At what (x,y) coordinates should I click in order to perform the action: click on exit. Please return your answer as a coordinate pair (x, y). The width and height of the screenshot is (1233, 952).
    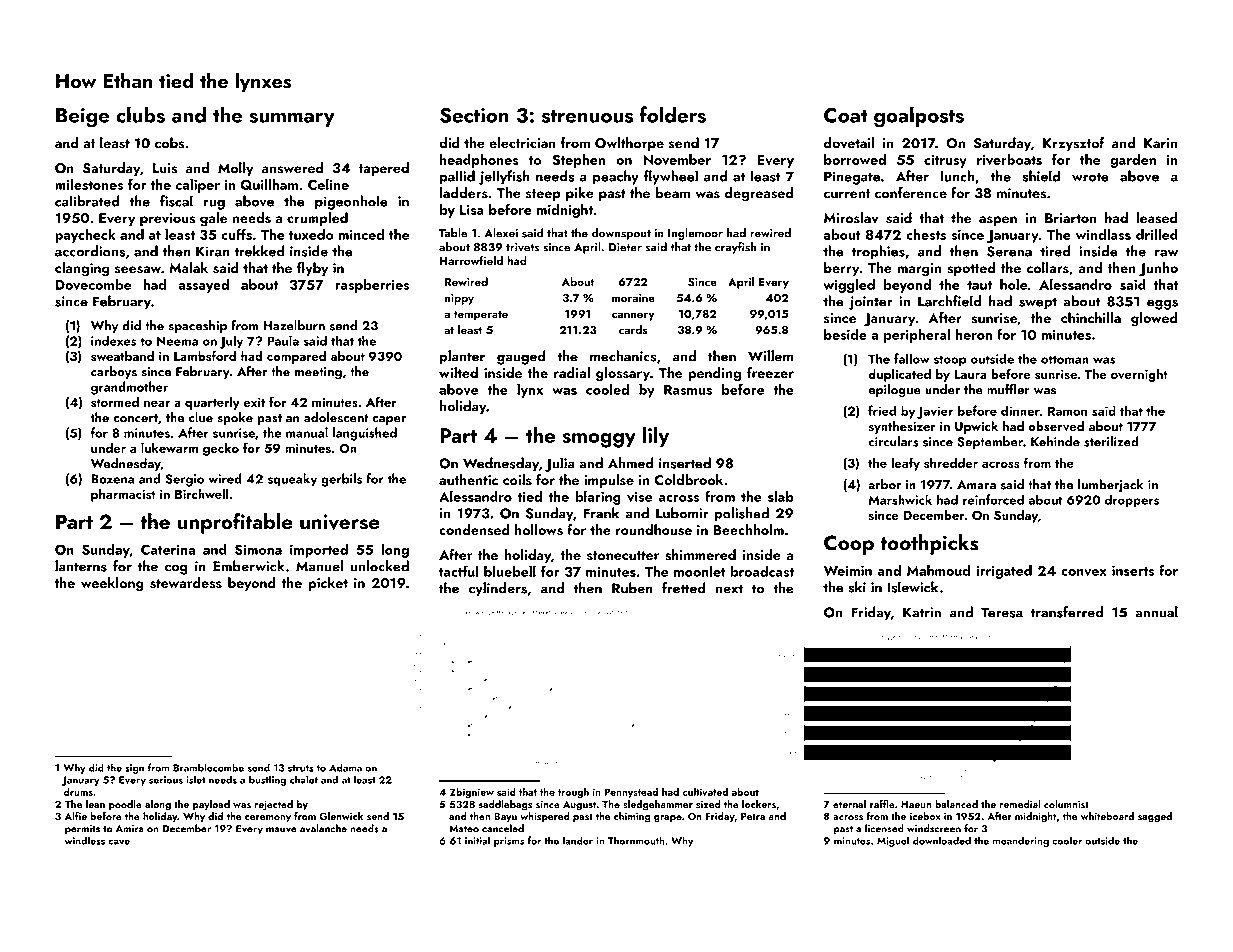
    Looking at the image, I should click on (254, 402).
